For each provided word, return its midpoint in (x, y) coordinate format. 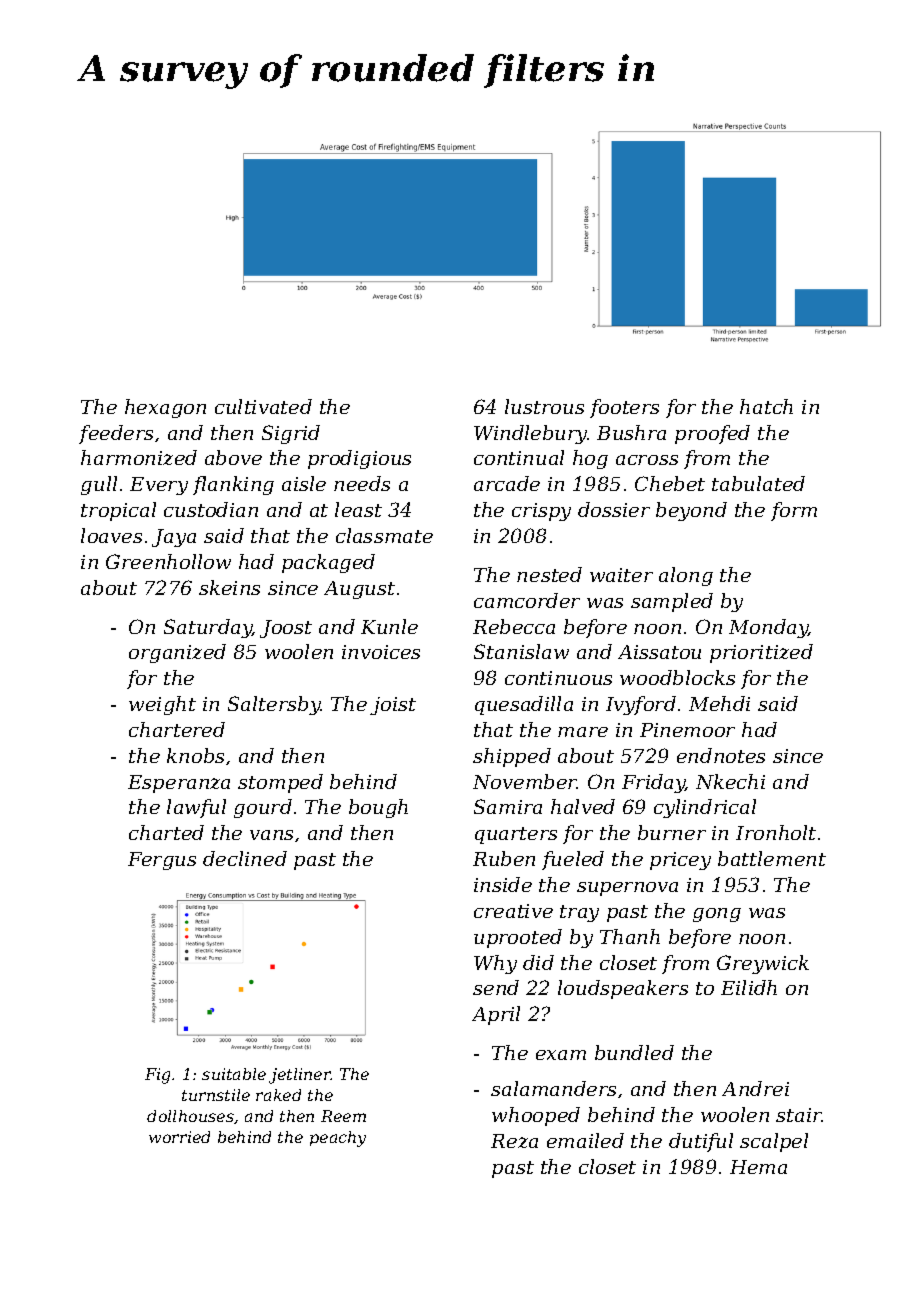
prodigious (359, 459)
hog (590, 459)
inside (503, 884)
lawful (196, 808)
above (233, 457)
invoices (381, 652)
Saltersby (274, 705)
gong (717, 915)
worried (179, 1137)
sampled (672, 602)
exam (561, 1055)
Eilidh (749, 987)
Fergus (162, 861)
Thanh (630, 936)
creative (513, 911)
